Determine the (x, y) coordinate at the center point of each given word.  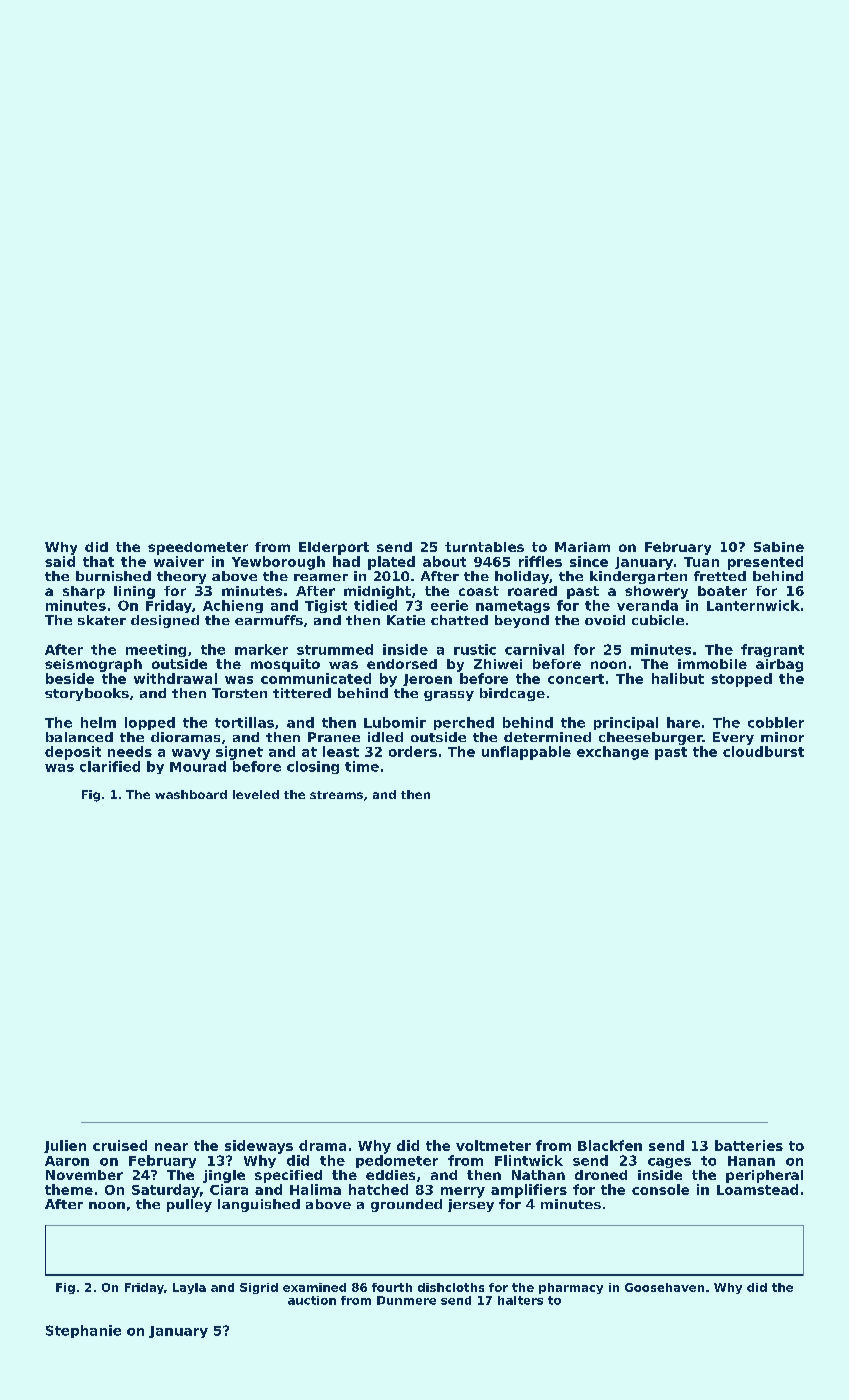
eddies (390, 1175)
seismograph (93, 665)
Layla (189, 1288)
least (341, 751)
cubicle (658, 620)
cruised (120, 1145)
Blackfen (610, 1145)
